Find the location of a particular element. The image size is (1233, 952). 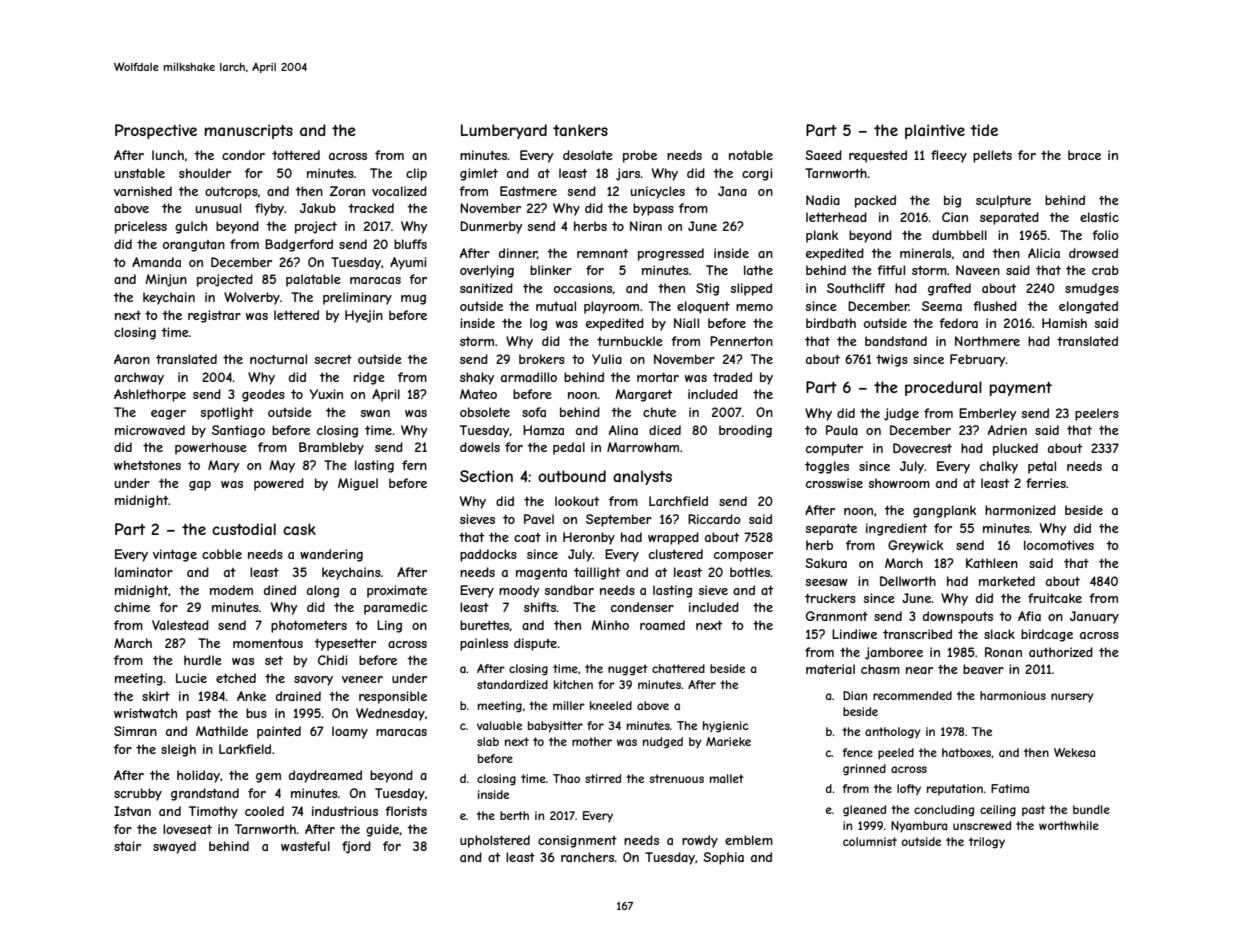

loveseat is located at coordinates (187, 829).
